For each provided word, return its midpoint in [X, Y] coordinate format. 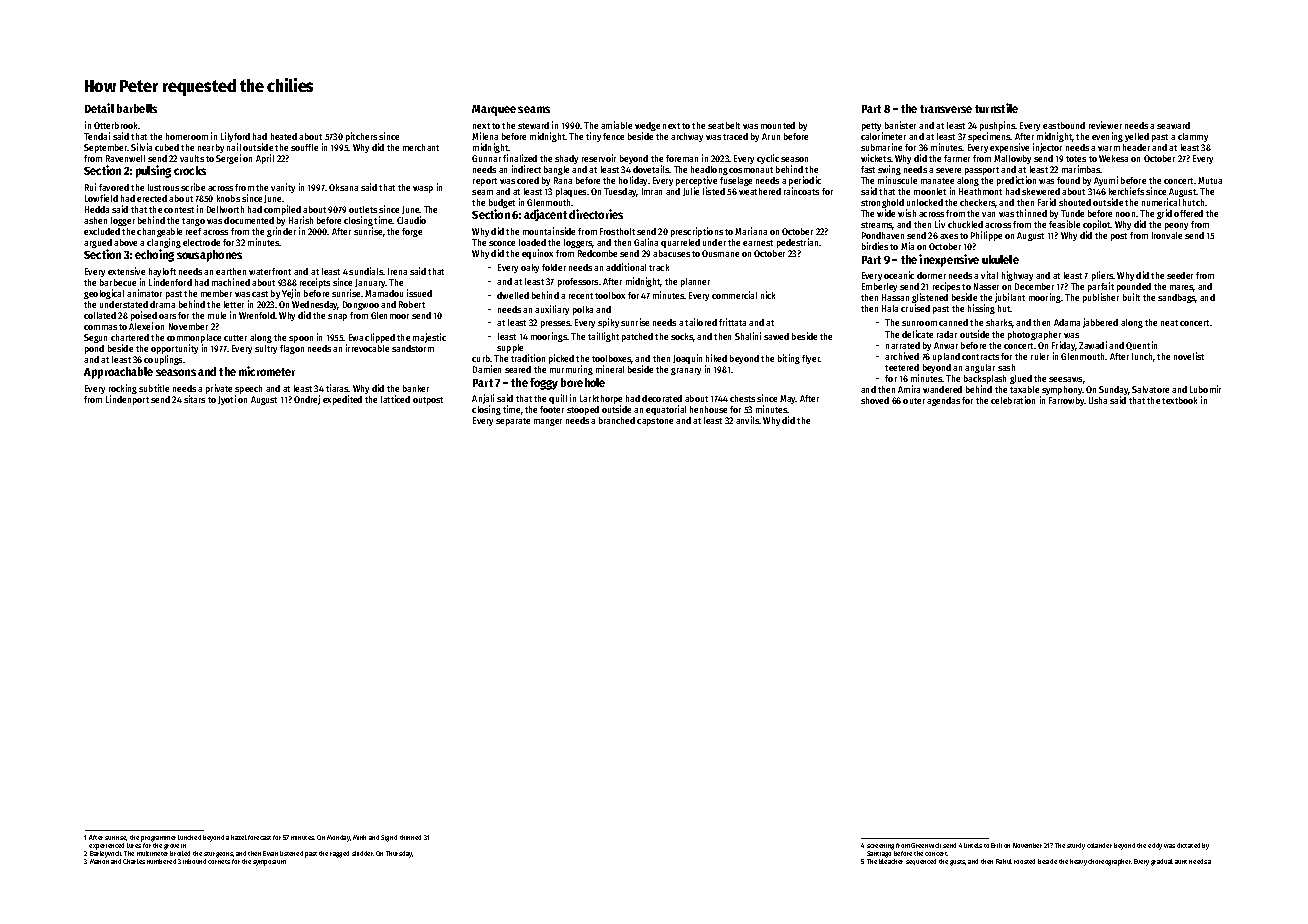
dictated [1188, 845]
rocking [123, 389]
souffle [304, 147]
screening [880, 847]
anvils [748, 420]
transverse [946, 109]
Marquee [494, 110]
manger [548, 422]
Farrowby [1067, 401]
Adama [1067, 322]
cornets [219, 862]
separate [513, 422]
